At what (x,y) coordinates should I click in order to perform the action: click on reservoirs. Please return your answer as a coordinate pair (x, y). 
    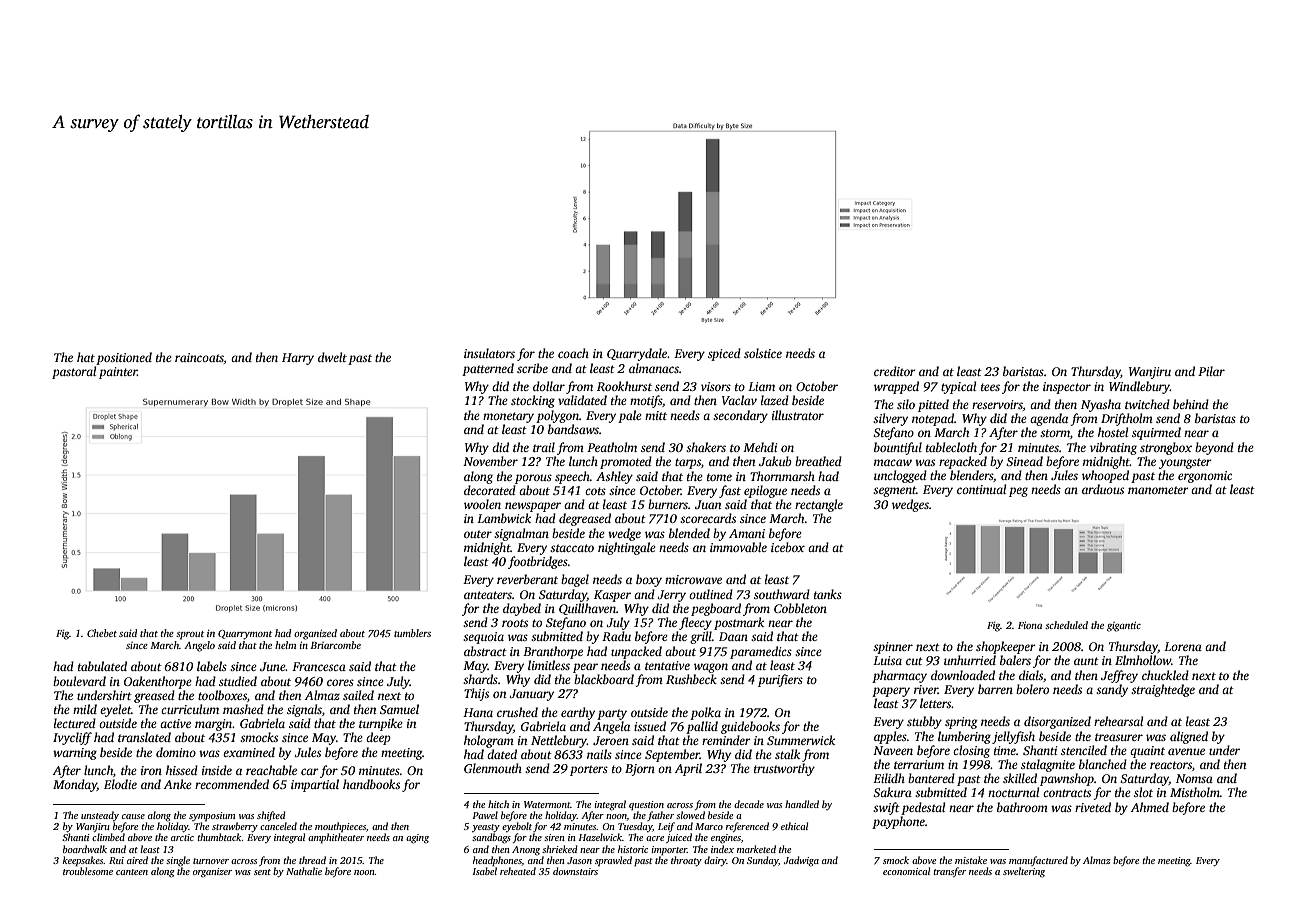
    Looking at the image, I should click on (997, 404).
